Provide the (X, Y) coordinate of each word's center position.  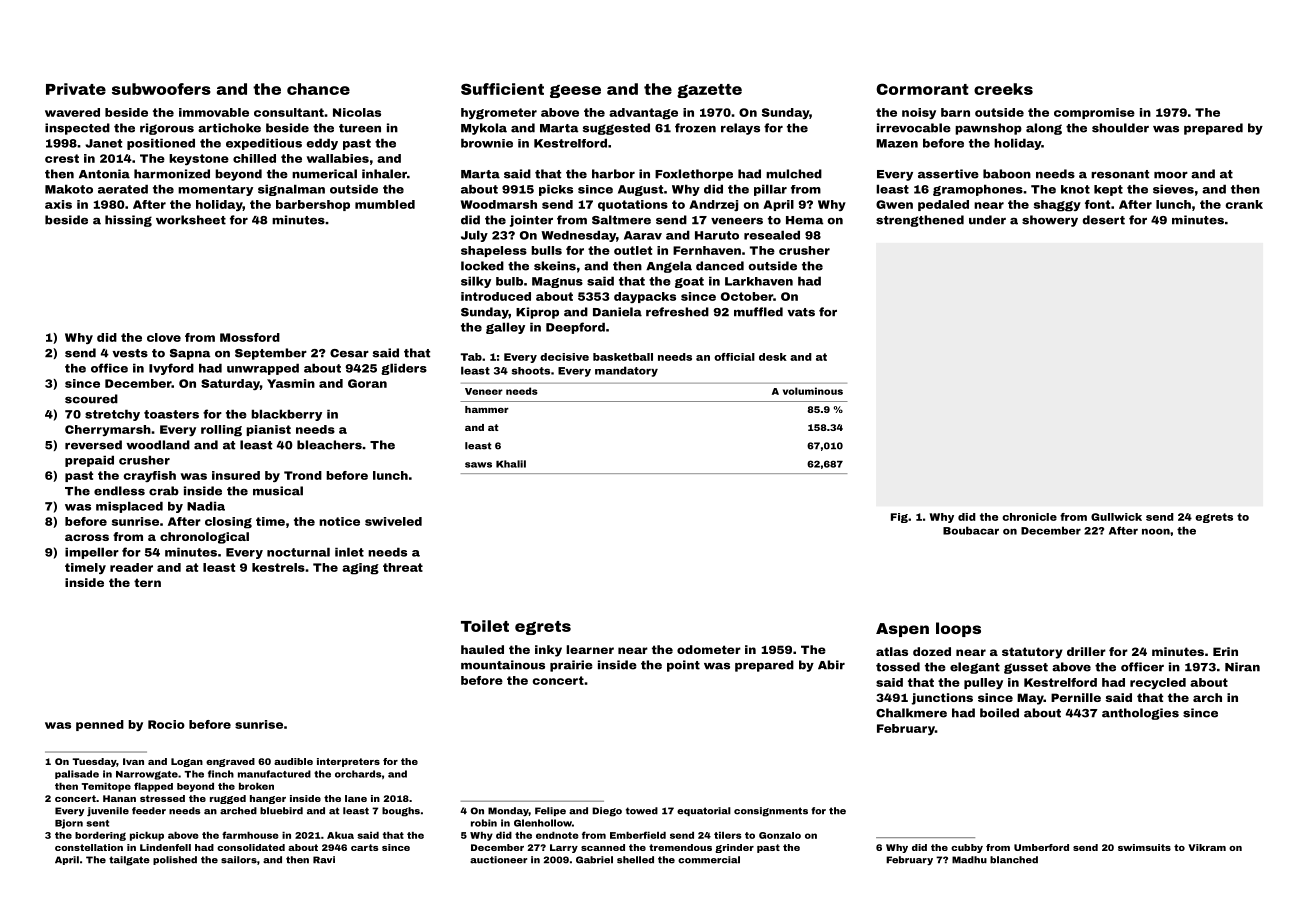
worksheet (191, 220)
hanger (268, 799)
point (683, 666)
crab (164, 491)
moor (1171, 175)
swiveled (393, 521)
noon (1156, 531)
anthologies (1140, 714)
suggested (616, 129)
